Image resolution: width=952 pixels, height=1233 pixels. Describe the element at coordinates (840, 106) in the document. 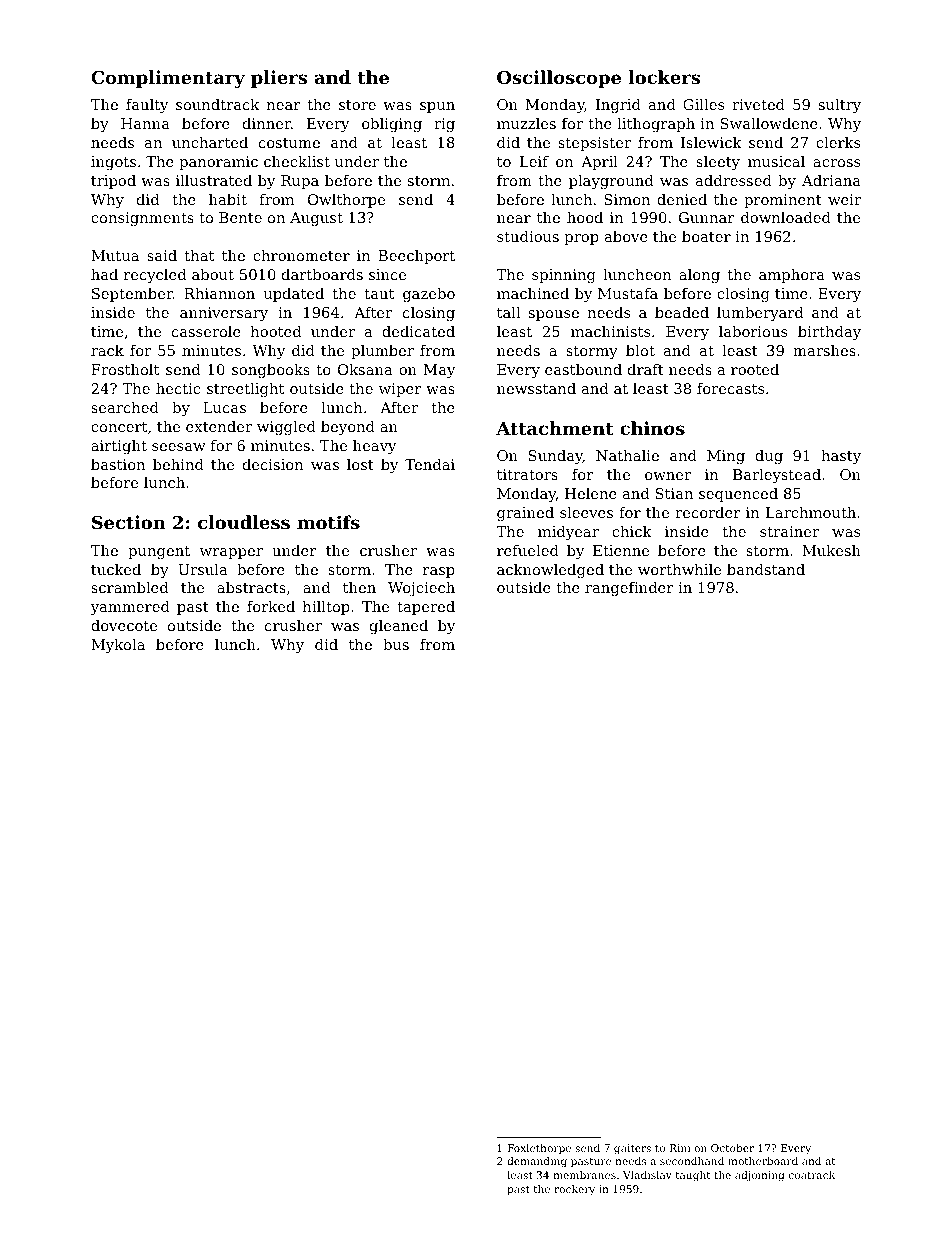

I see `sultry` at that location.
